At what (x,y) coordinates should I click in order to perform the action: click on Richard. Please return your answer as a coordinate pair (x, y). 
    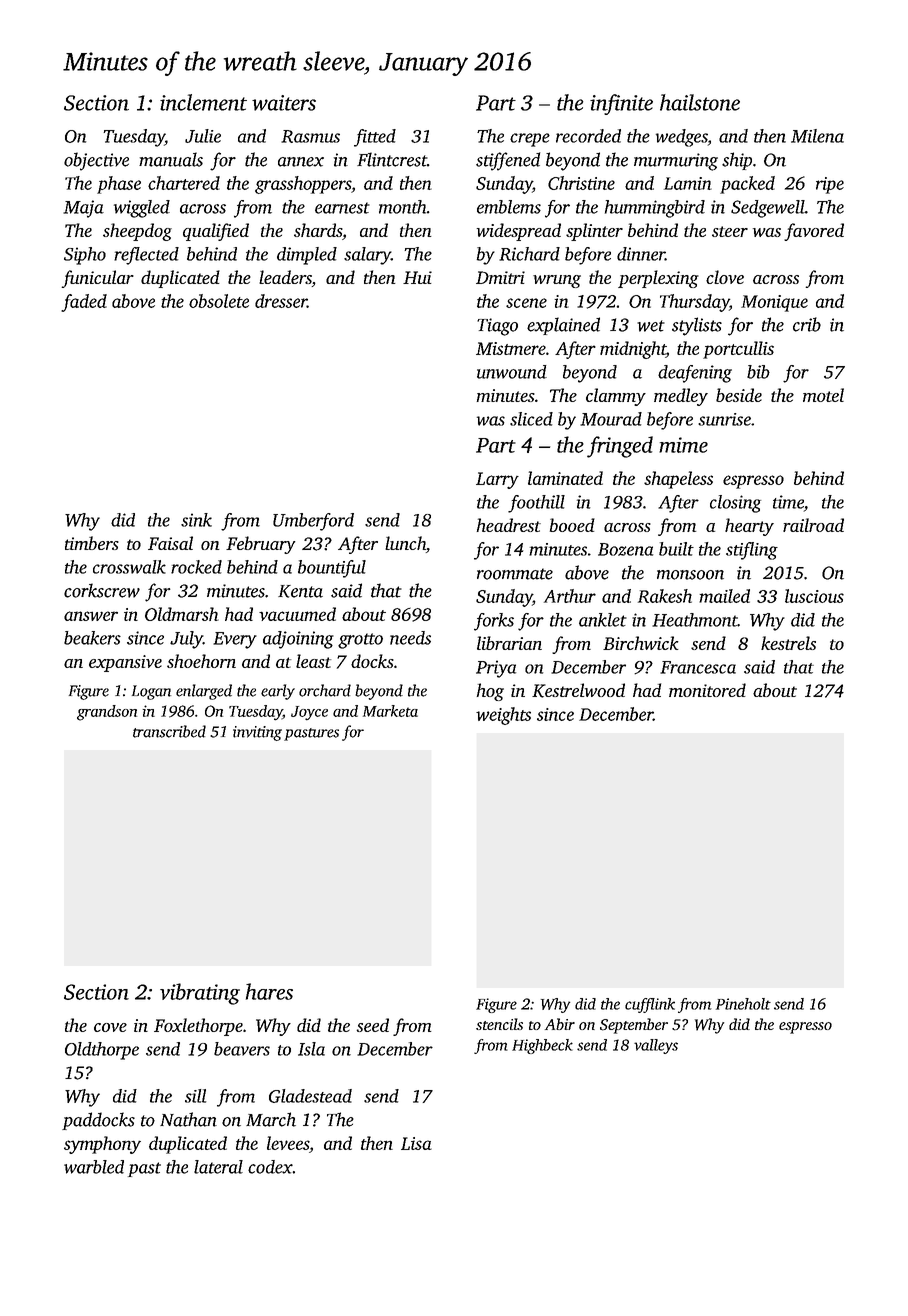
    Looking at the image, I should click on (529, 254).
